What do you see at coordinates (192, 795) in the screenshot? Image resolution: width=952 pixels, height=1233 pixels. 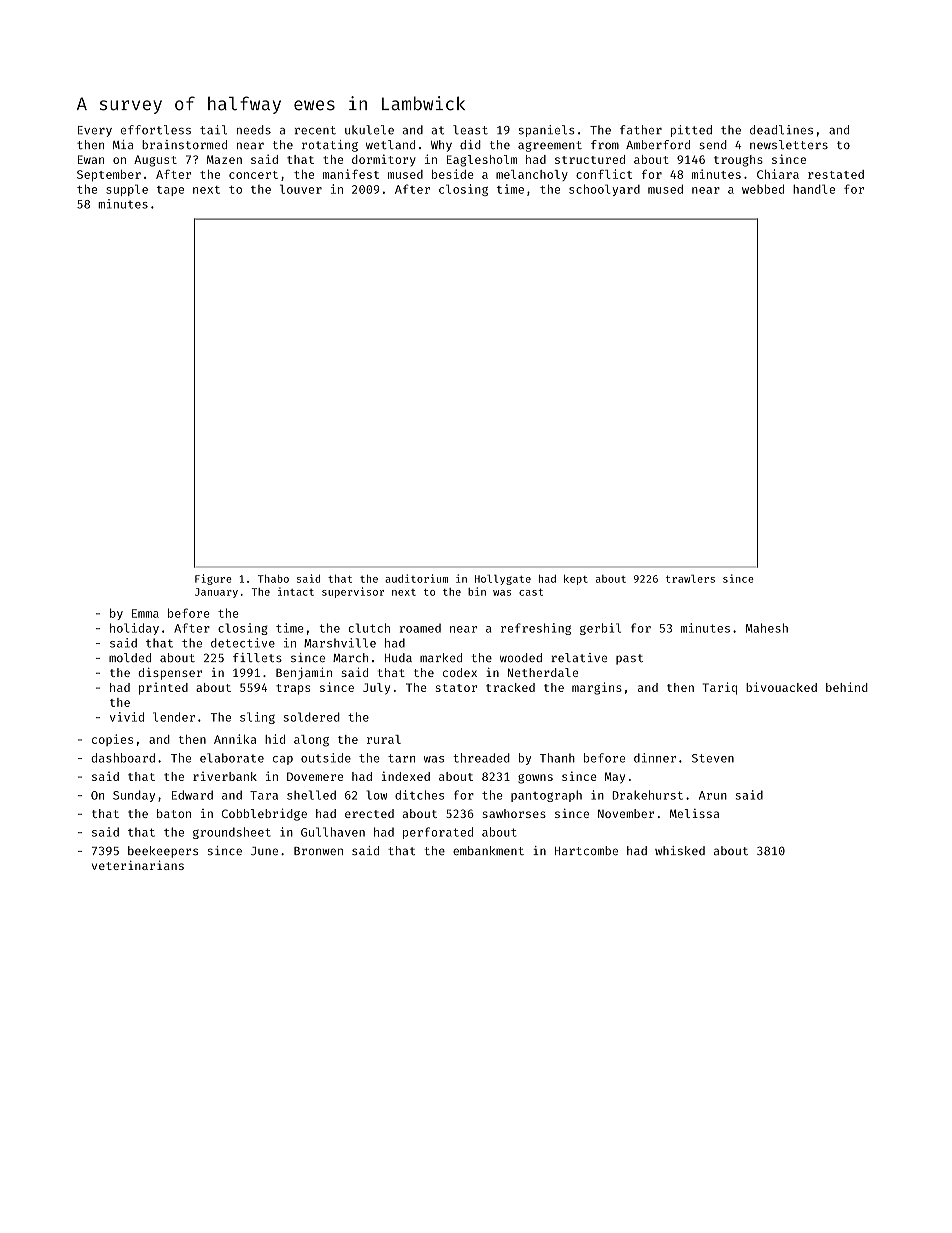 I see `Edward` at bounding box center [192, 795].
